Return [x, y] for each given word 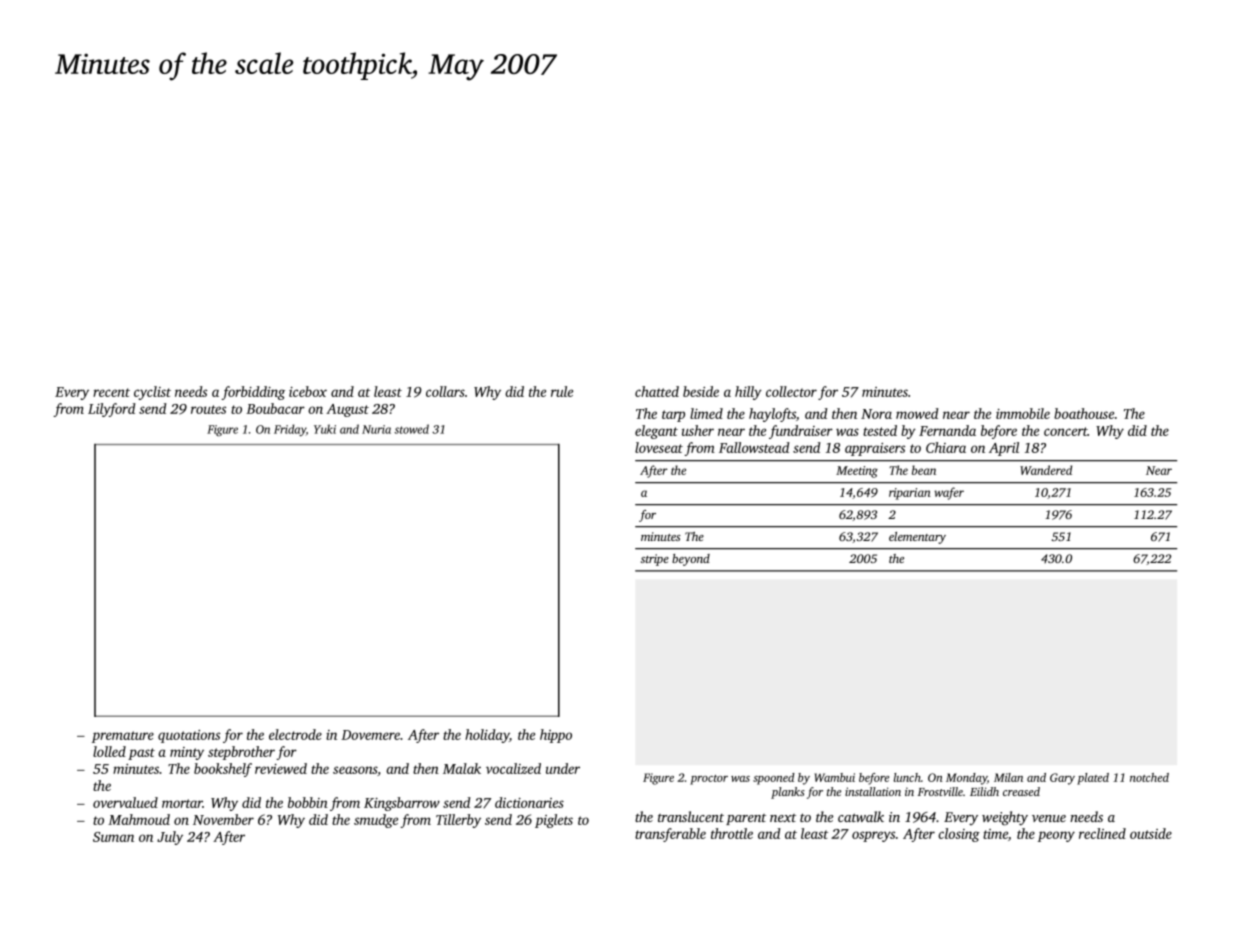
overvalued [125, 802]
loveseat [659, 447]
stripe [655, 560]
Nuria [376, 429]
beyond [691, 560]
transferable [670, 835]
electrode [295, 734]
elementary [917, 538]
